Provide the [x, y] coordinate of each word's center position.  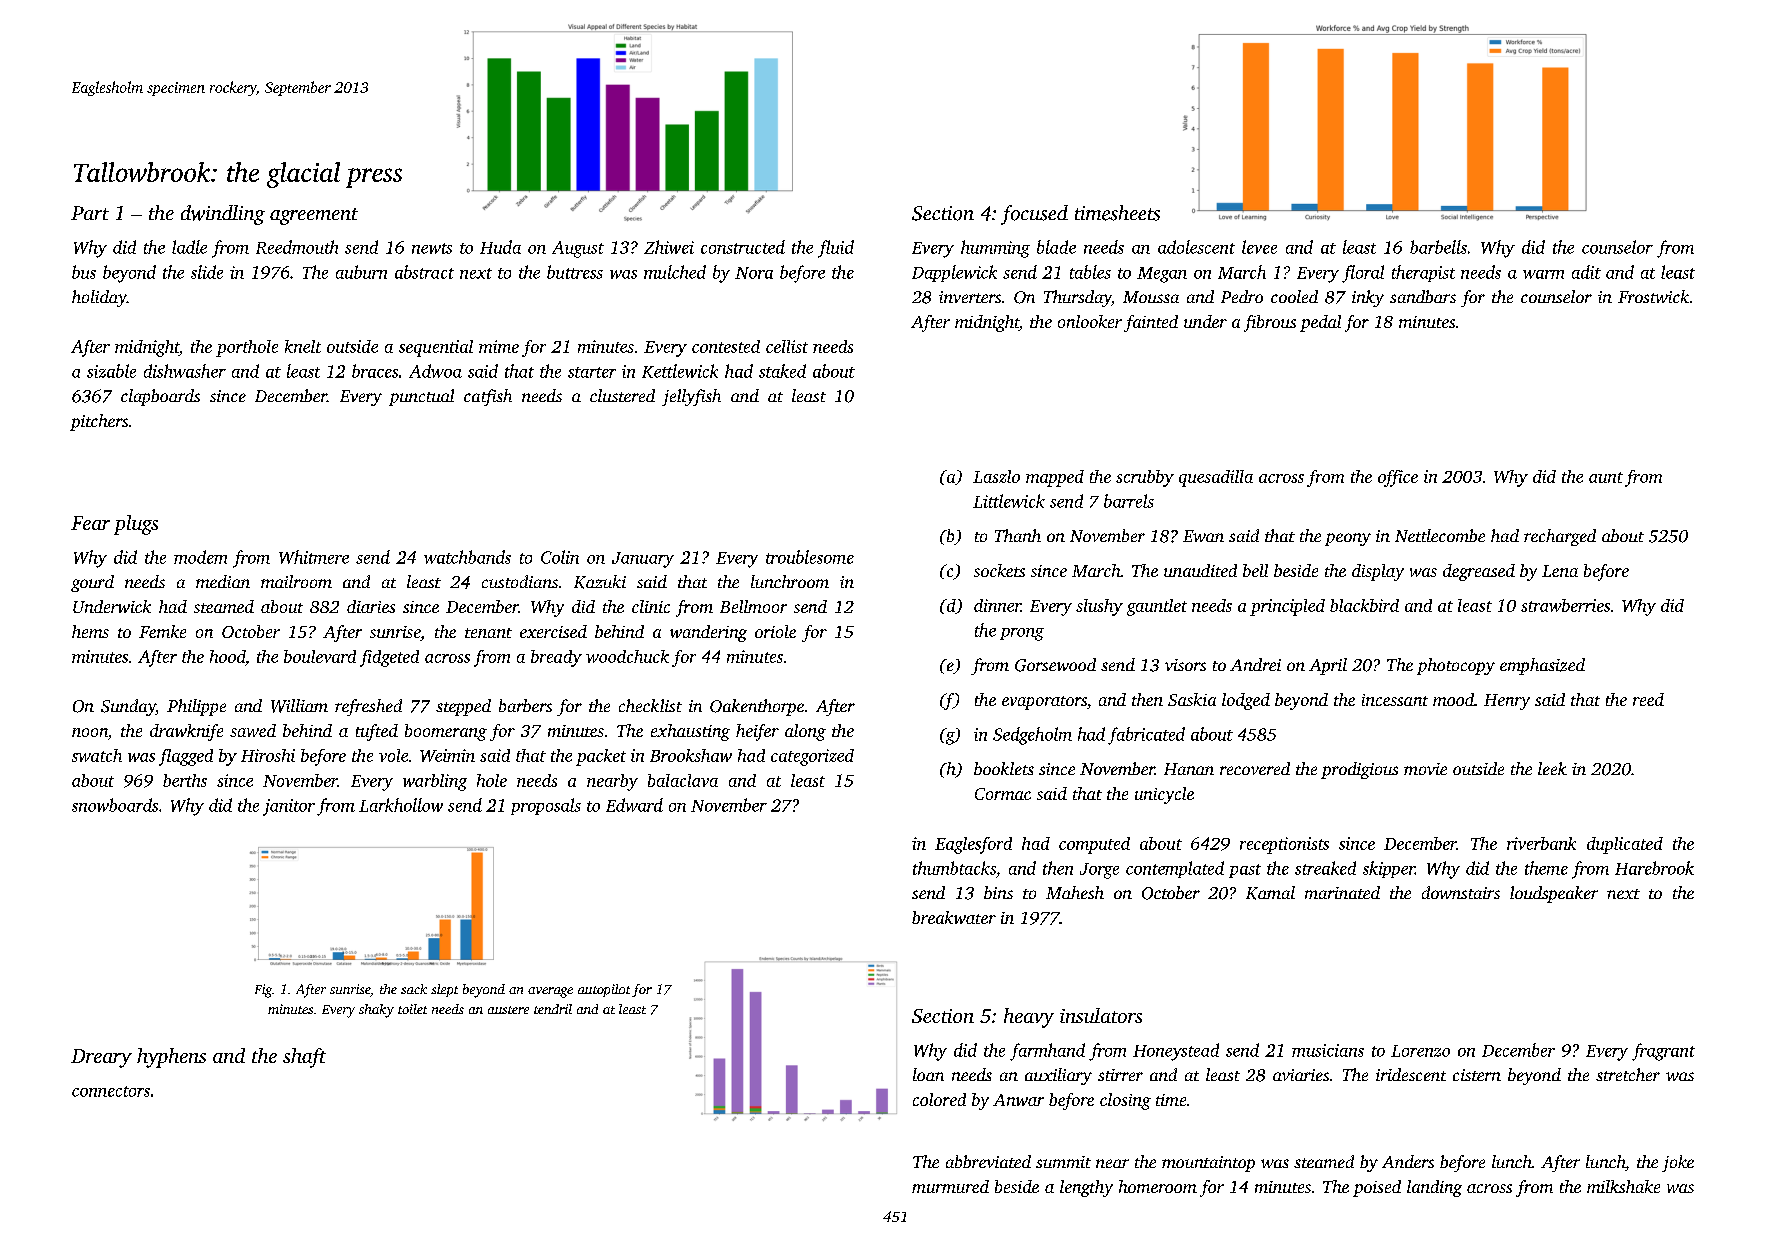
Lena [1560, 571]
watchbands [467, 557]
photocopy [1456, 666]
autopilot [604, 990]
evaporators [1044, 703]
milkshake [1623, 1186]
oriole [775, 631]
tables [1090, 272]
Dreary [101, 1058]
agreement [314, 216]
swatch [97, 755]
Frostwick [1653, 296]
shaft [304, 1058]
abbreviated [988, 1161]
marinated [1342, 892]
